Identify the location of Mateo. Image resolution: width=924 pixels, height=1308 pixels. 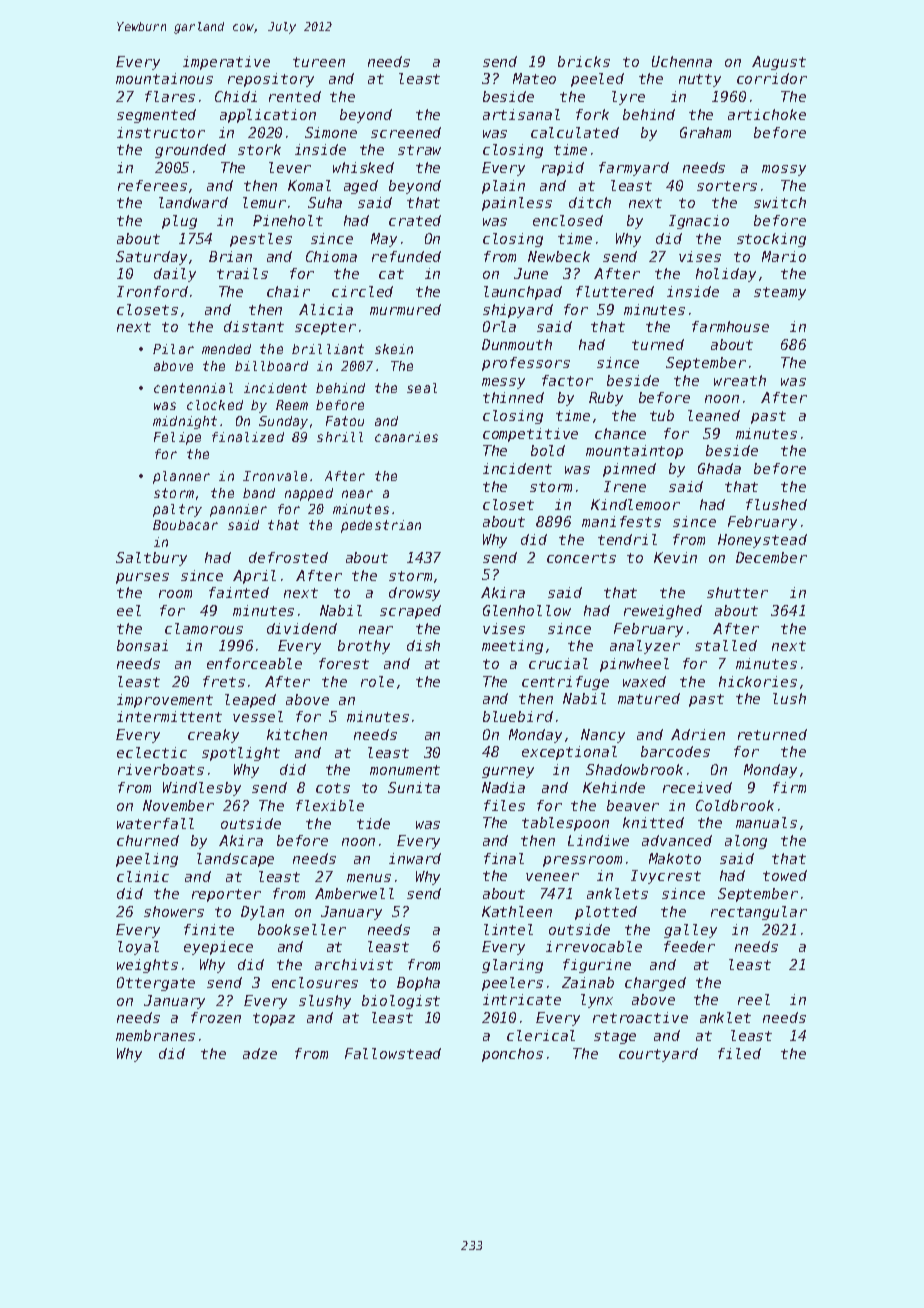
(534, 78).
